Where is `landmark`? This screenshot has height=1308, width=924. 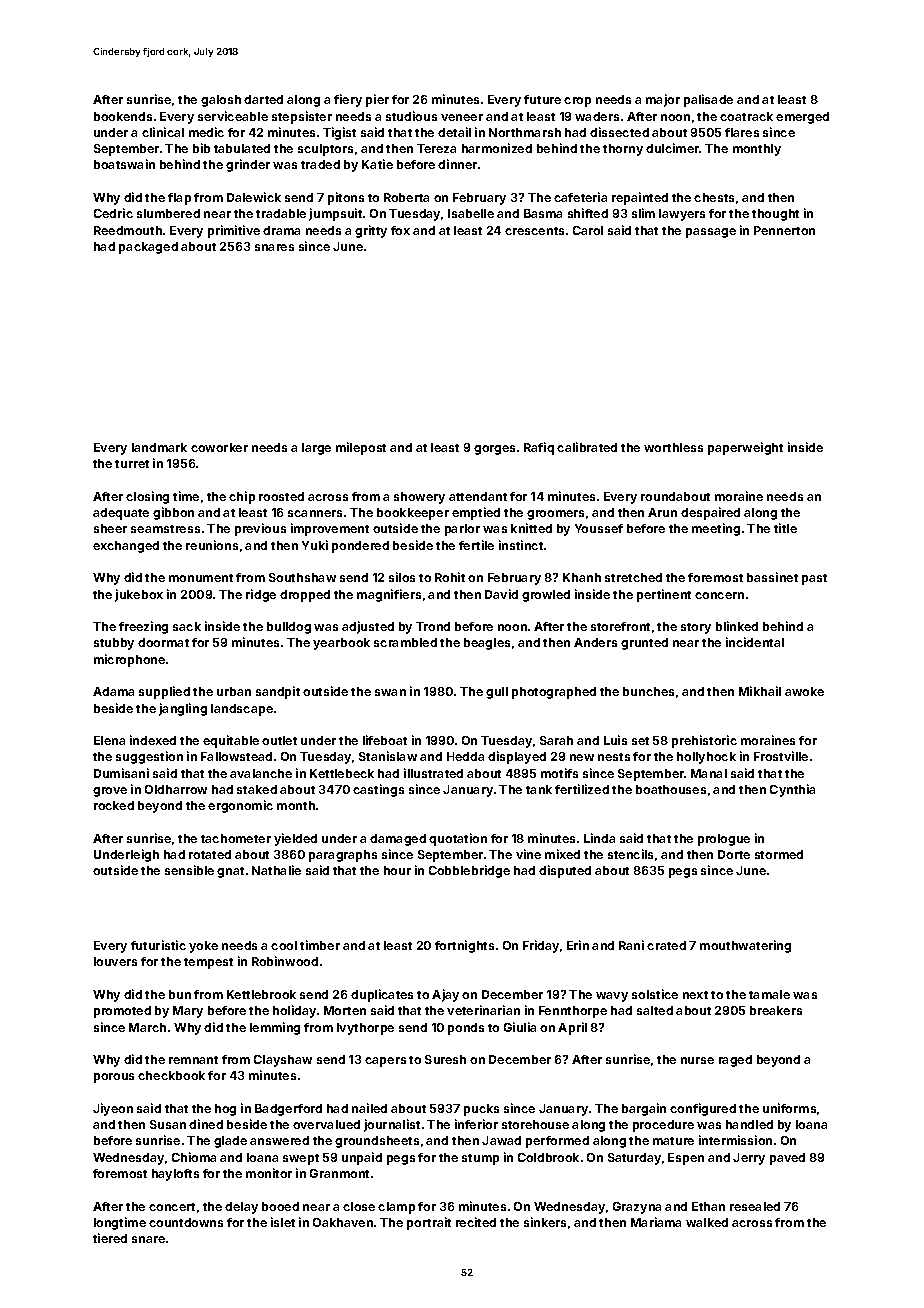 landmark is located at coordinates (159, 447).
